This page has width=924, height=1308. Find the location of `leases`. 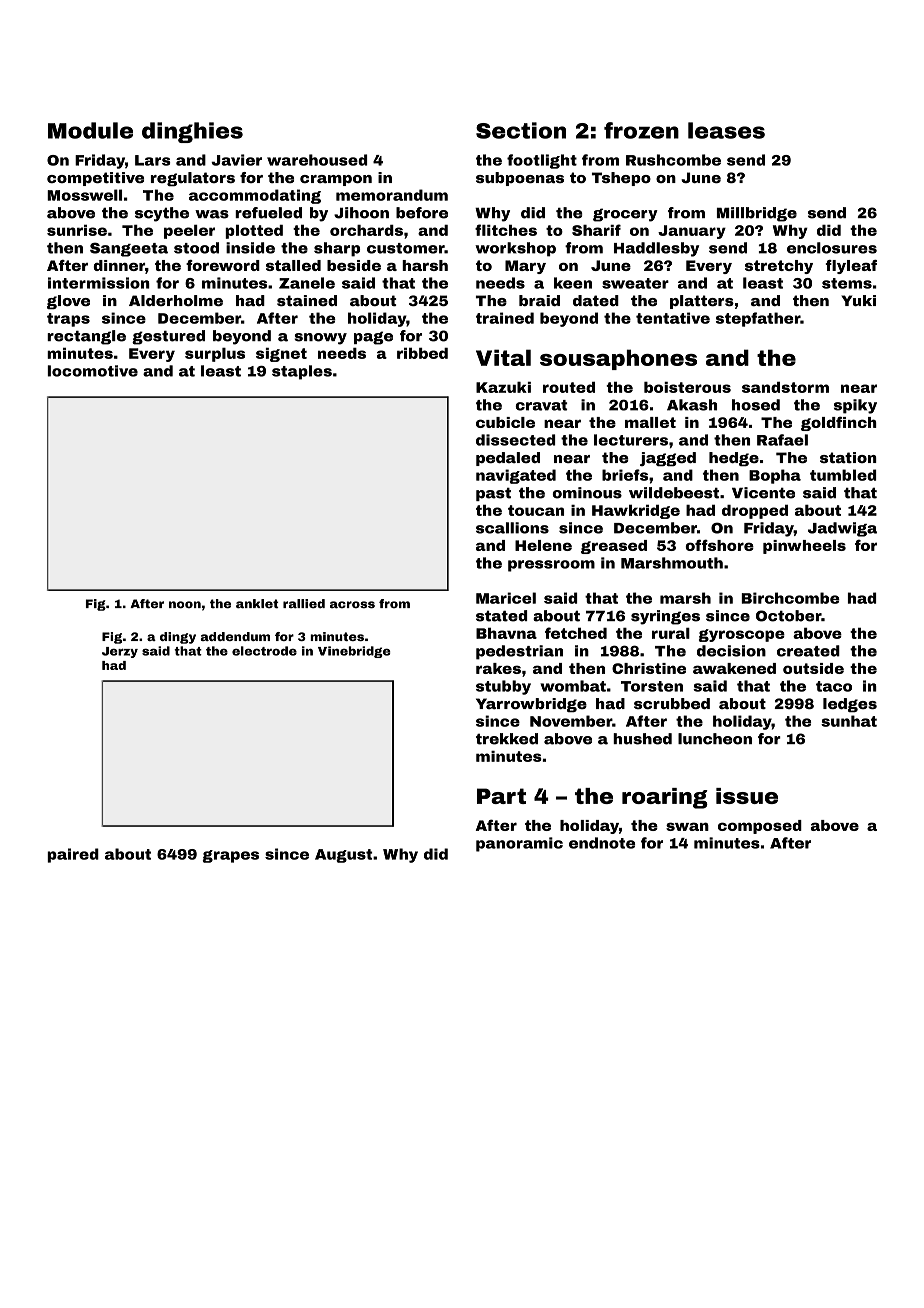

leases is located at coordinates (726, 130).
